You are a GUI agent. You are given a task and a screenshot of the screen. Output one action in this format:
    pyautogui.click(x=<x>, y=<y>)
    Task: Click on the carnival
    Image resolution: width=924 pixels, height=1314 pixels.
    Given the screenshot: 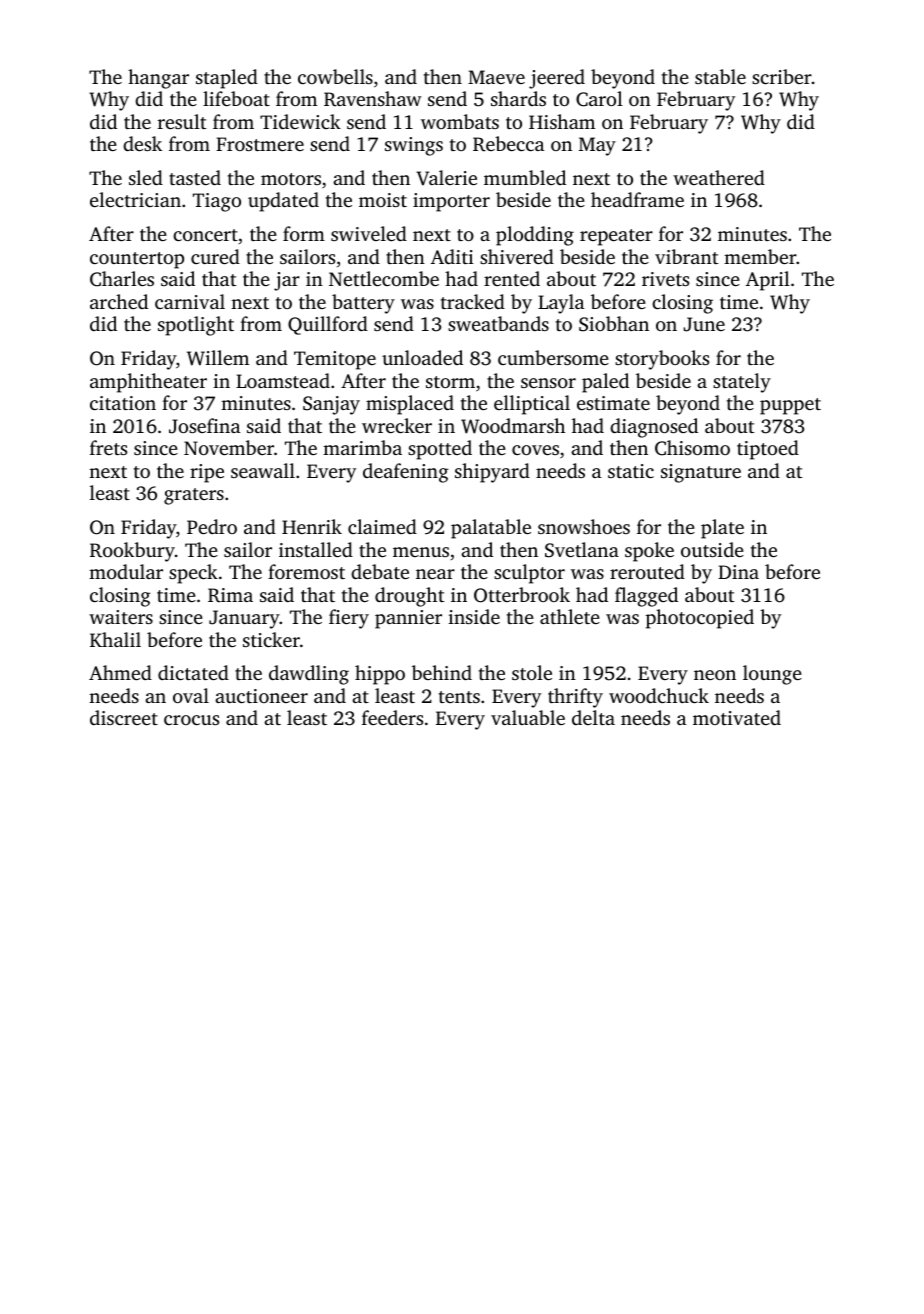 What is the action you would take?
    pyautogui.click(x=190, y=301)
